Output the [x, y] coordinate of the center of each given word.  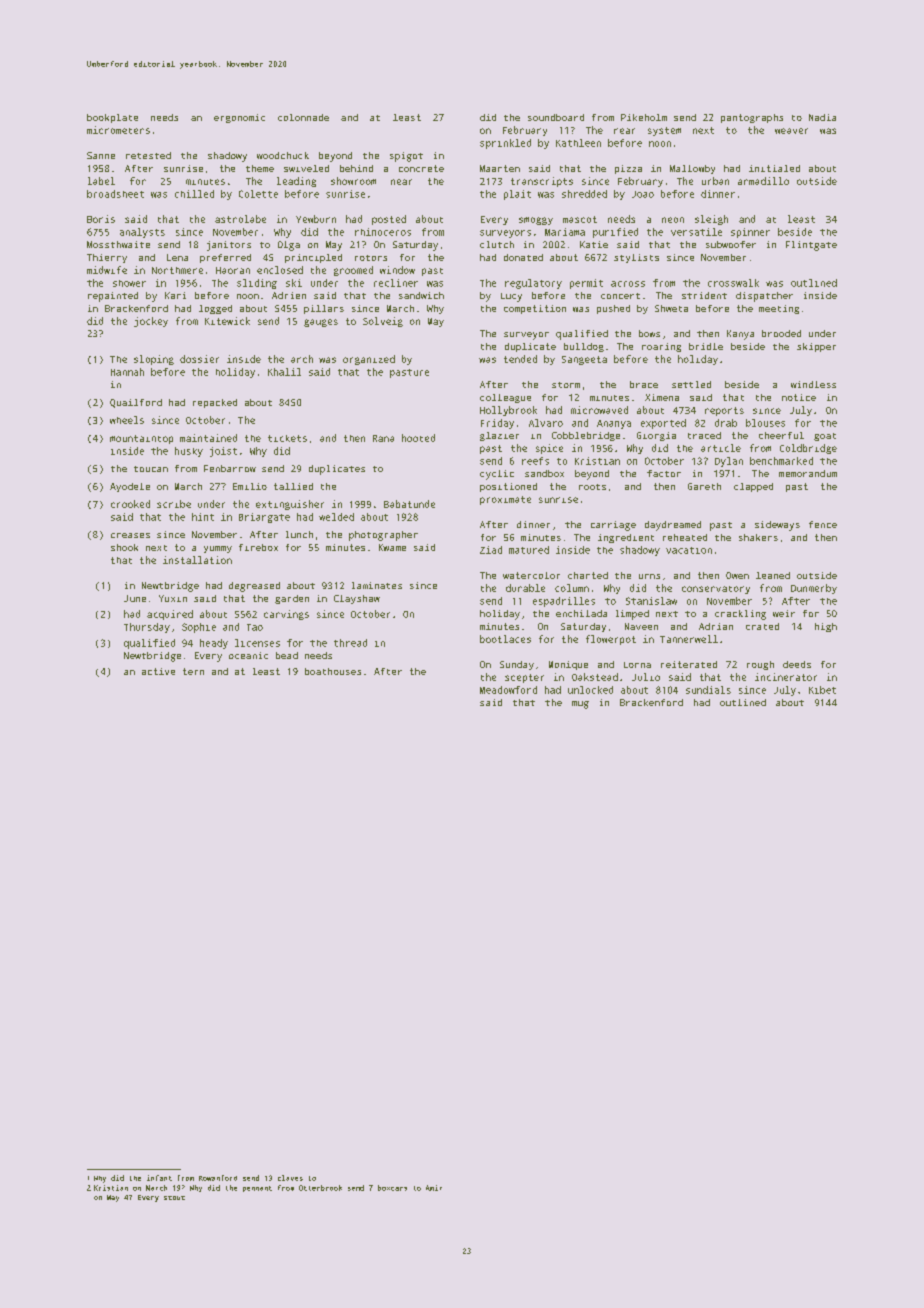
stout [174, 1198]
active [158, 671]
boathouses [333, 671]
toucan [151, 469]
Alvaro [546, 423]
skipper [816, 347]
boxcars [392, 1188]
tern [193, 671]
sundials [708, 690]
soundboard [556, 117]
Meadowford [508, 690]
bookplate [112, 118]
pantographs [752, 118]
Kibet [822, 690]
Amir [434, 1188]
